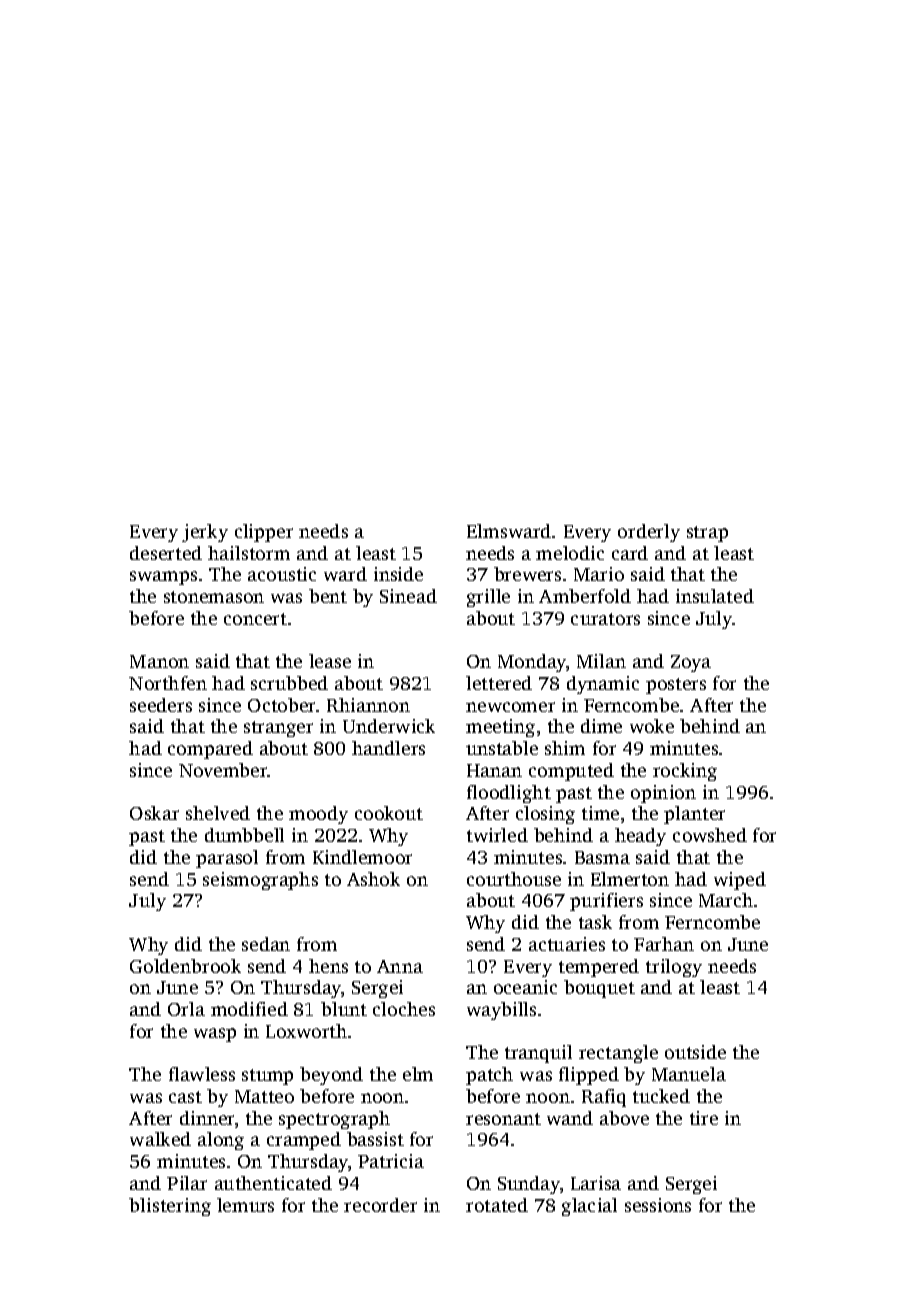 This screenshot has height=1316, width=908. I want to click on trilogy, so click(674, 968).
